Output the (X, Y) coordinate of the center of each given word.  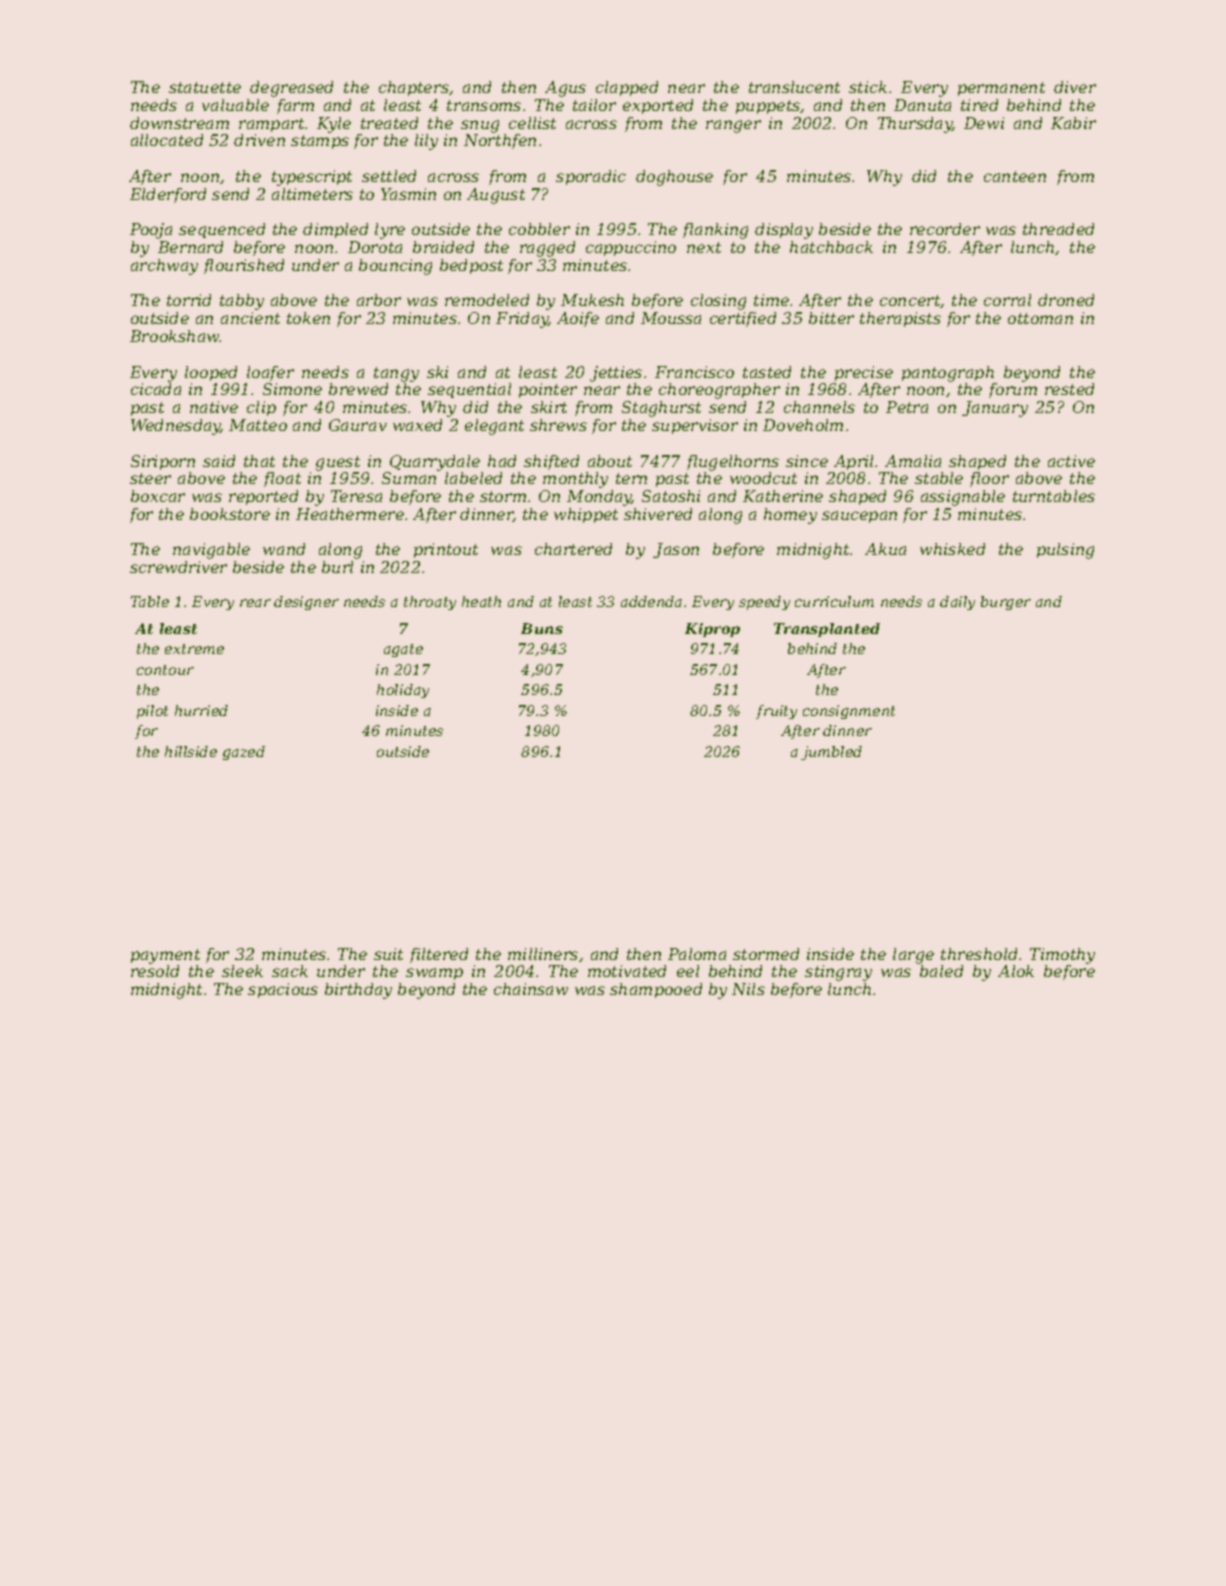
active (1071, 461)
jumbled (831, 753)
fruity (776, 712)
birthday (358, 991)
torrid (189, 300)
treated (389, 123)
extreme (194, 649)
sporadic (591, 177)
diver (1075, 87)
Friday (522, 320)
